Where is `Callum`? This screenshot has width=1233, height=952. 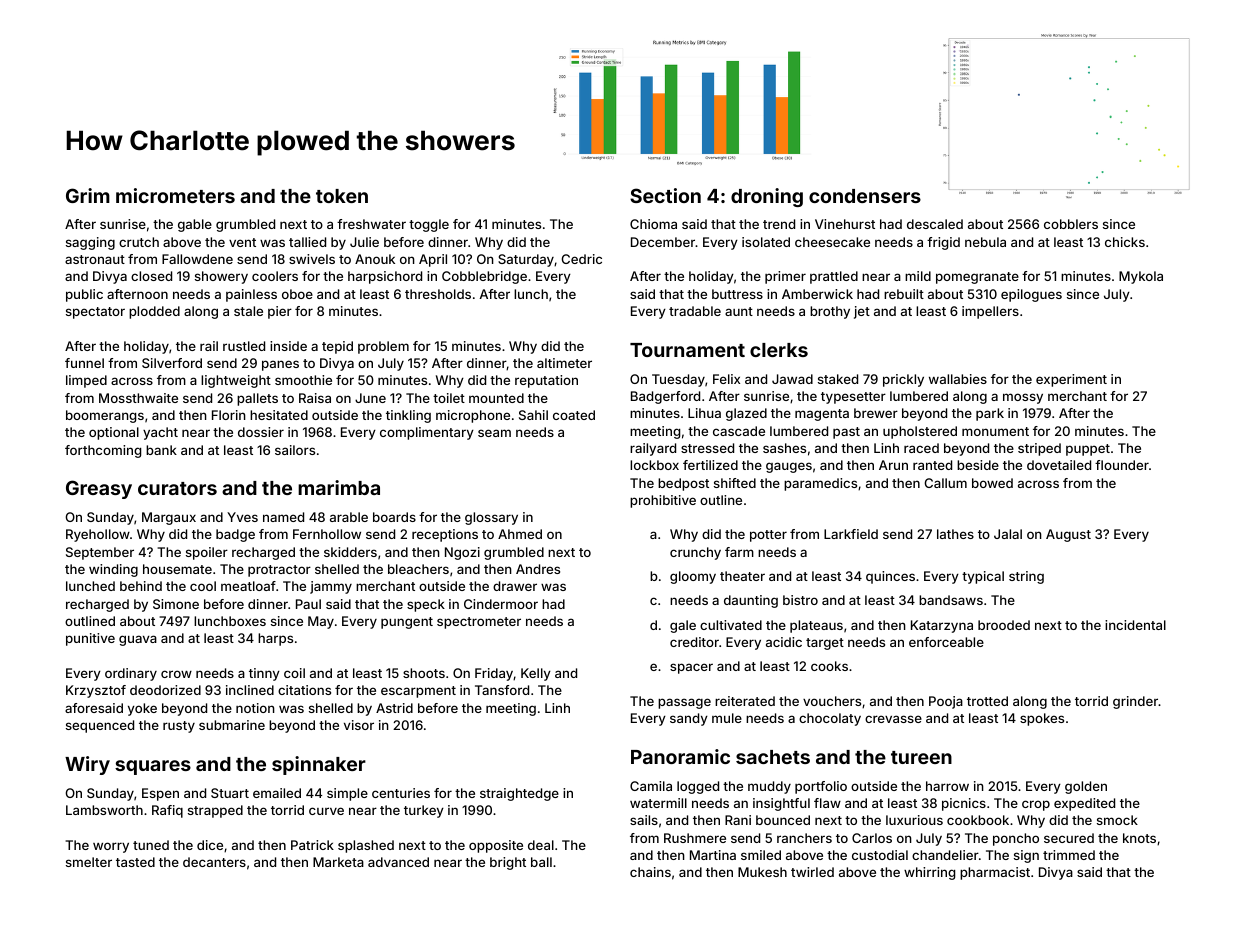
Callum is located at coordinates (945, 483).
